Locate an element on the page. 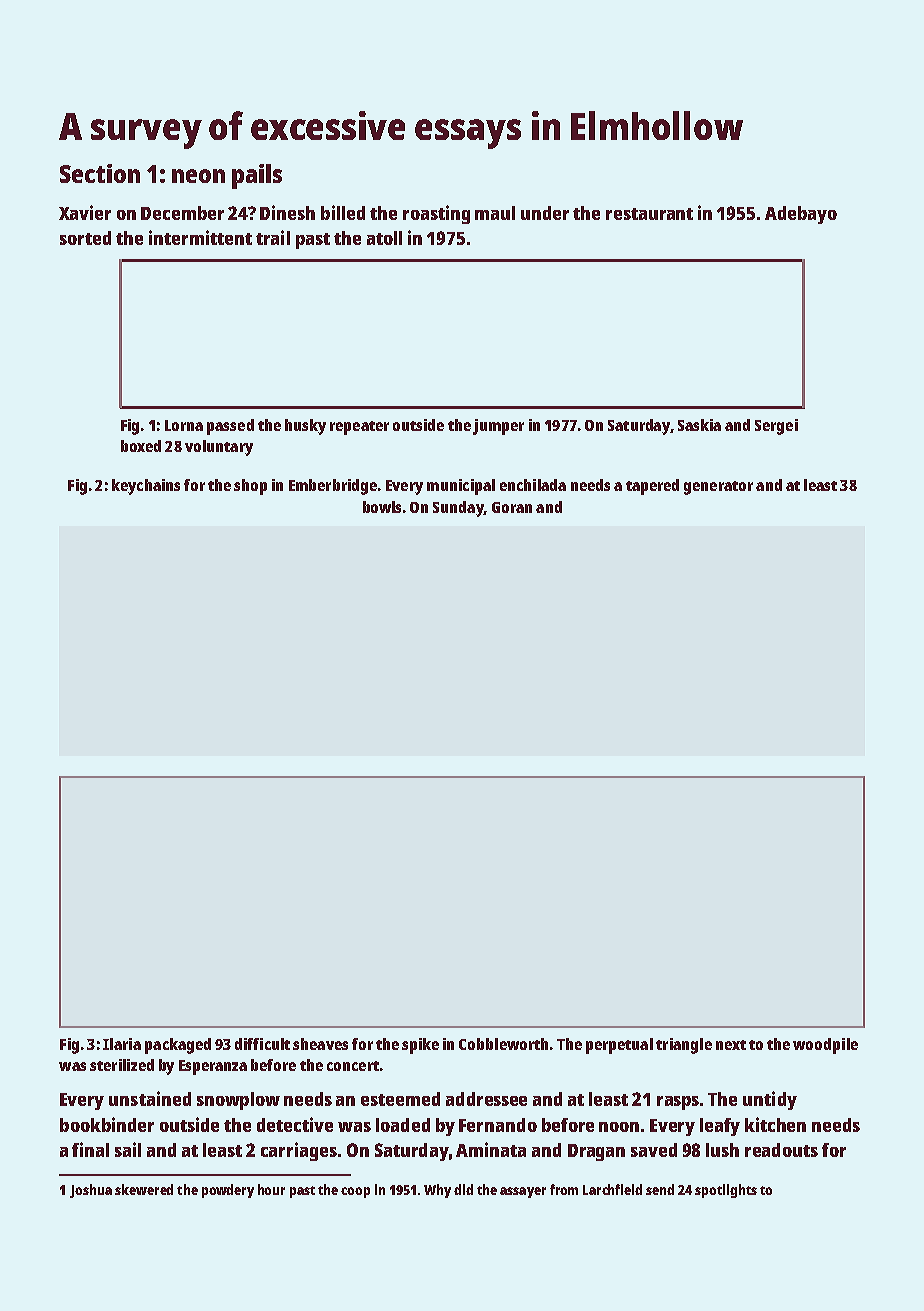  keychains is located at coordinates (146, 487).
